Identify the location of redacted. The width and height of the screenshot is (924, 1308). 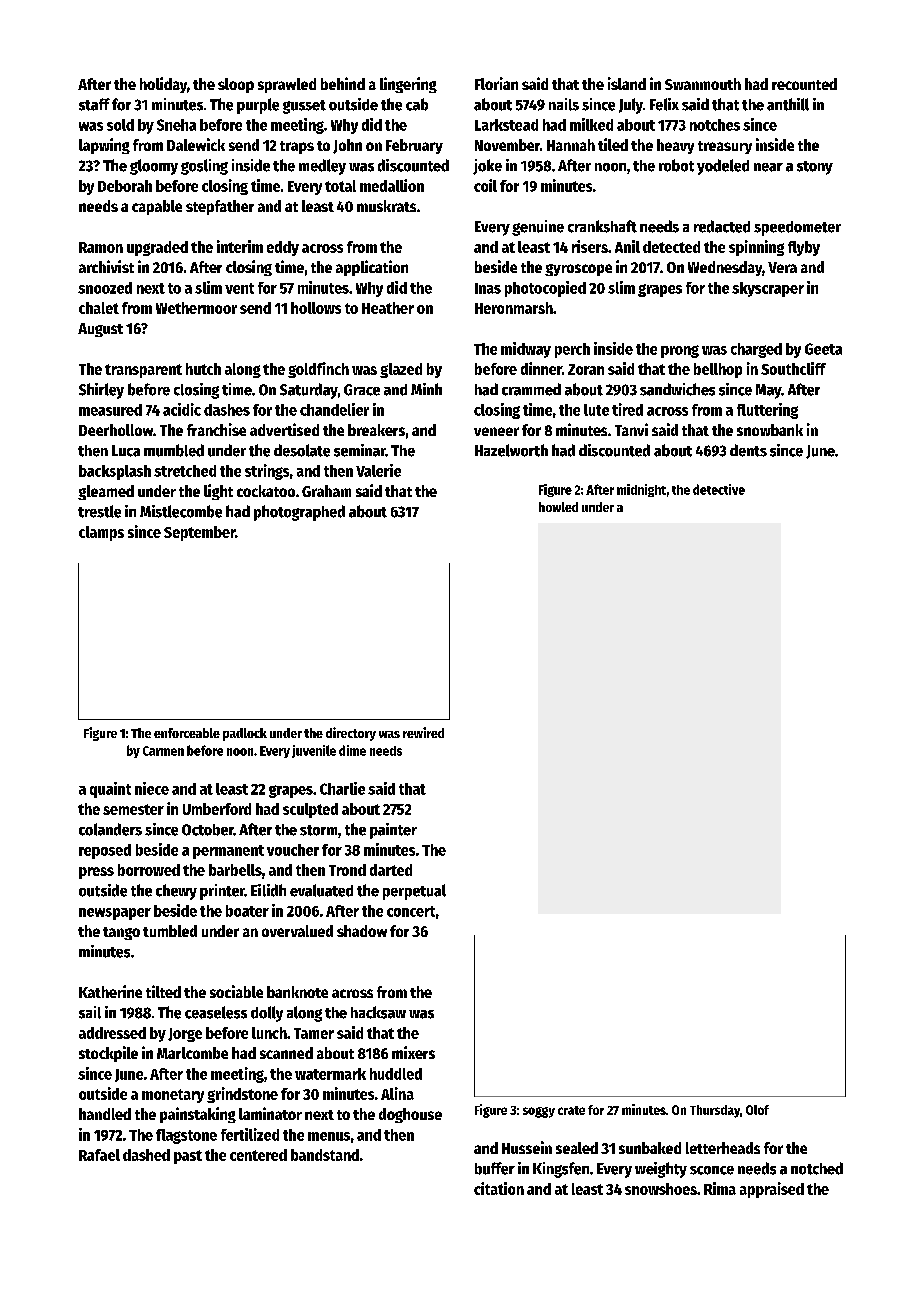
(722, 226).
